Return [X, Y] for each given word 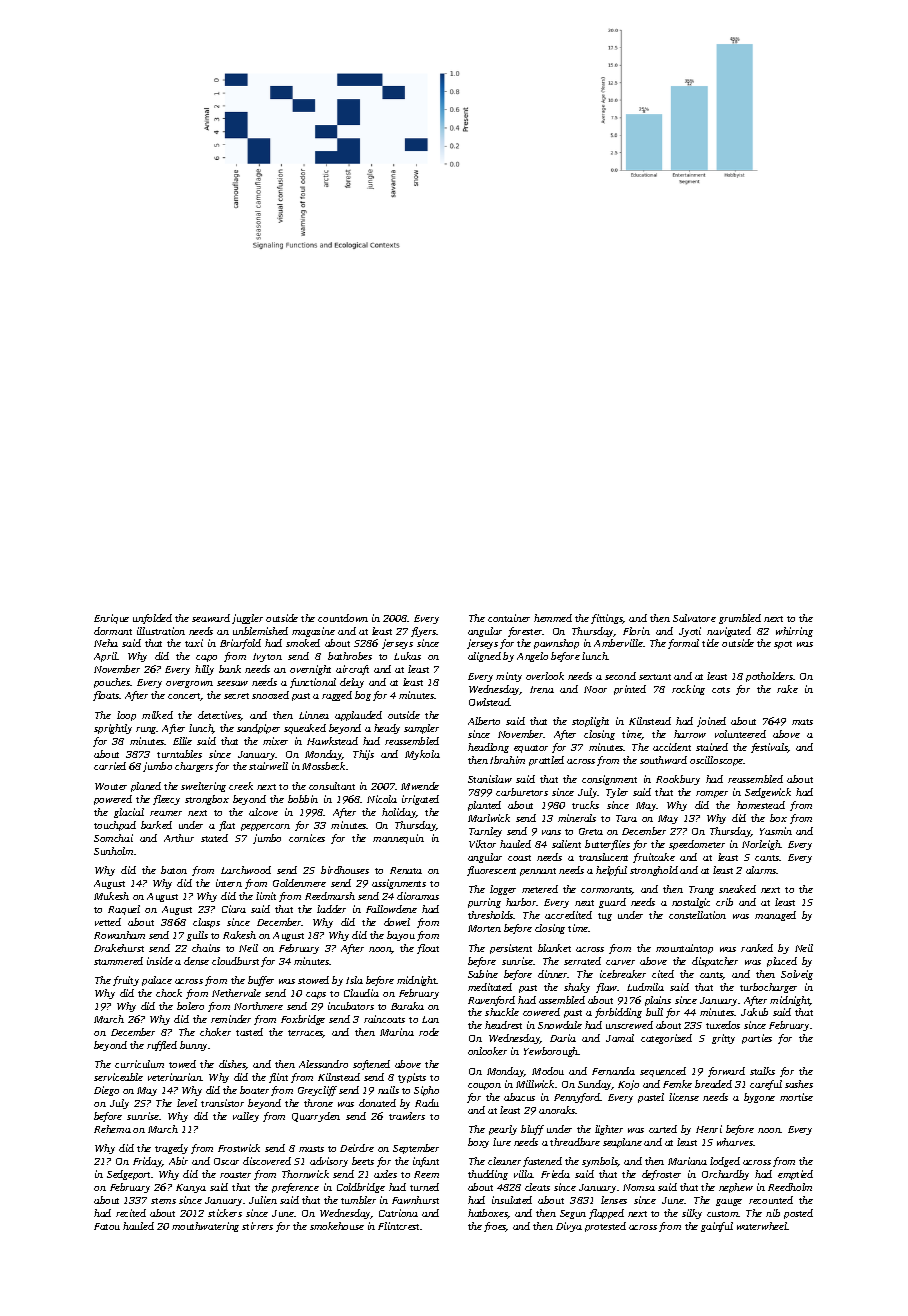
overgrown [189, 684]
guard [612, 903]
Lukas [407, 656]
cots [721, 690]
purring [484, 903]
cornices [307, 838]
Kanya [191, 1188]
